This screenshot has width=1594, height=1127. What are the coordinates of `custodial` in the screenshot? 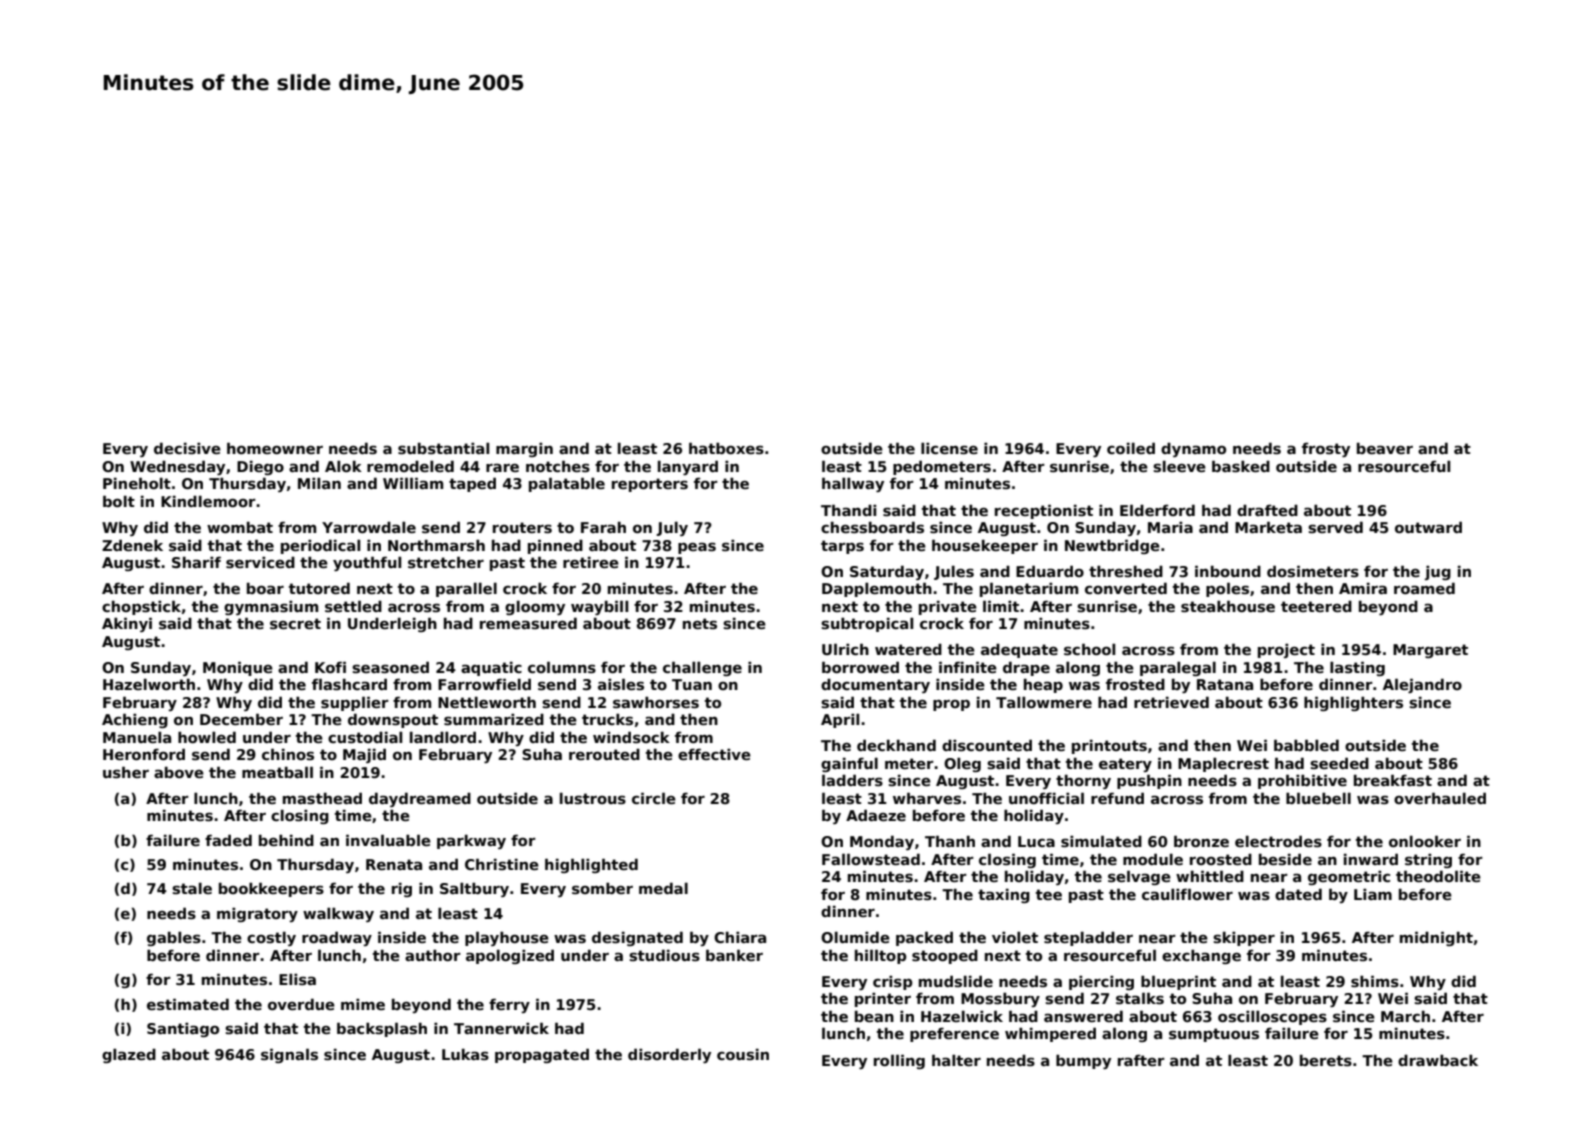 It's located at (365, 737).
